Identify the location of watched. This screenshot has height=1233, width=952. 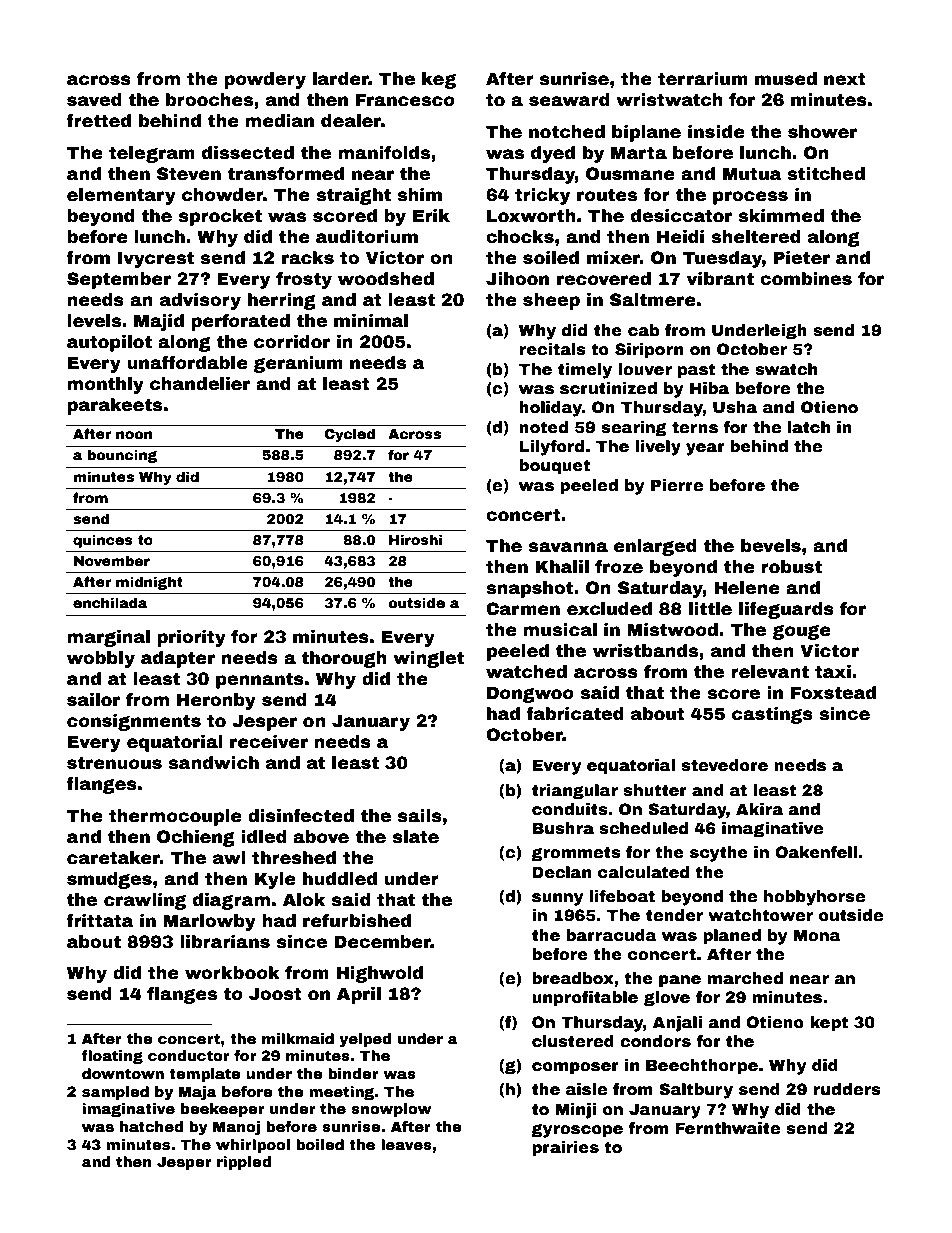
(526, 672).
